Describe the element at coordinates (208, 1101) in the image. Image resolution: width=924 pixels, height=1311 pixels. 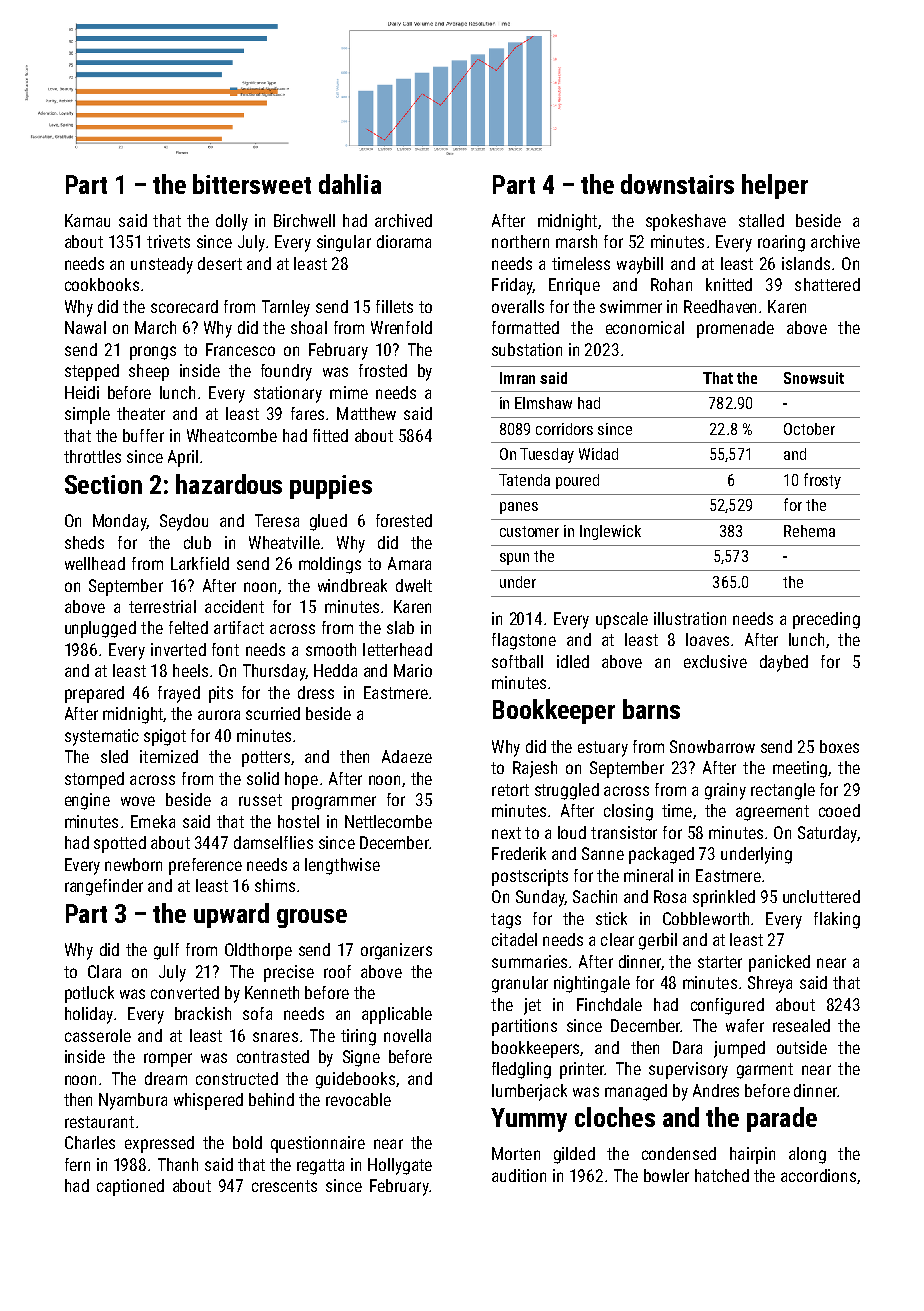
I see `whispered` at that location.
